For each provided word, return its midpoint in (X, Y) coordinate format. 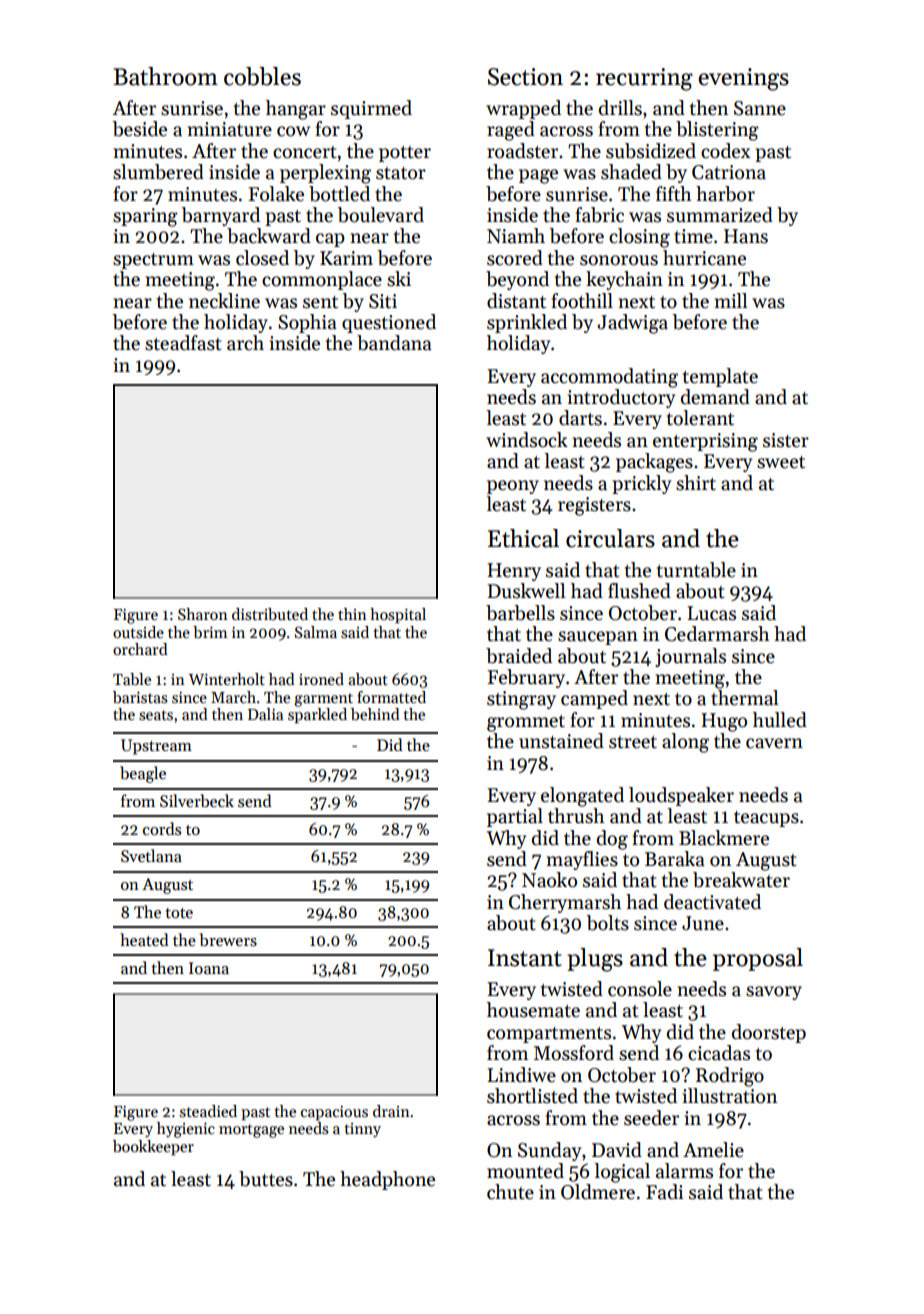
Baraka (675, 859)
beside (140, 129)
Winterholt (227, 679)
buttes (266, 1179)
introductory (621, 398)
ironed (321, 679)
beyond (517, 280)
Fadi (664, 1192)
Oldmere (598, 1192)
